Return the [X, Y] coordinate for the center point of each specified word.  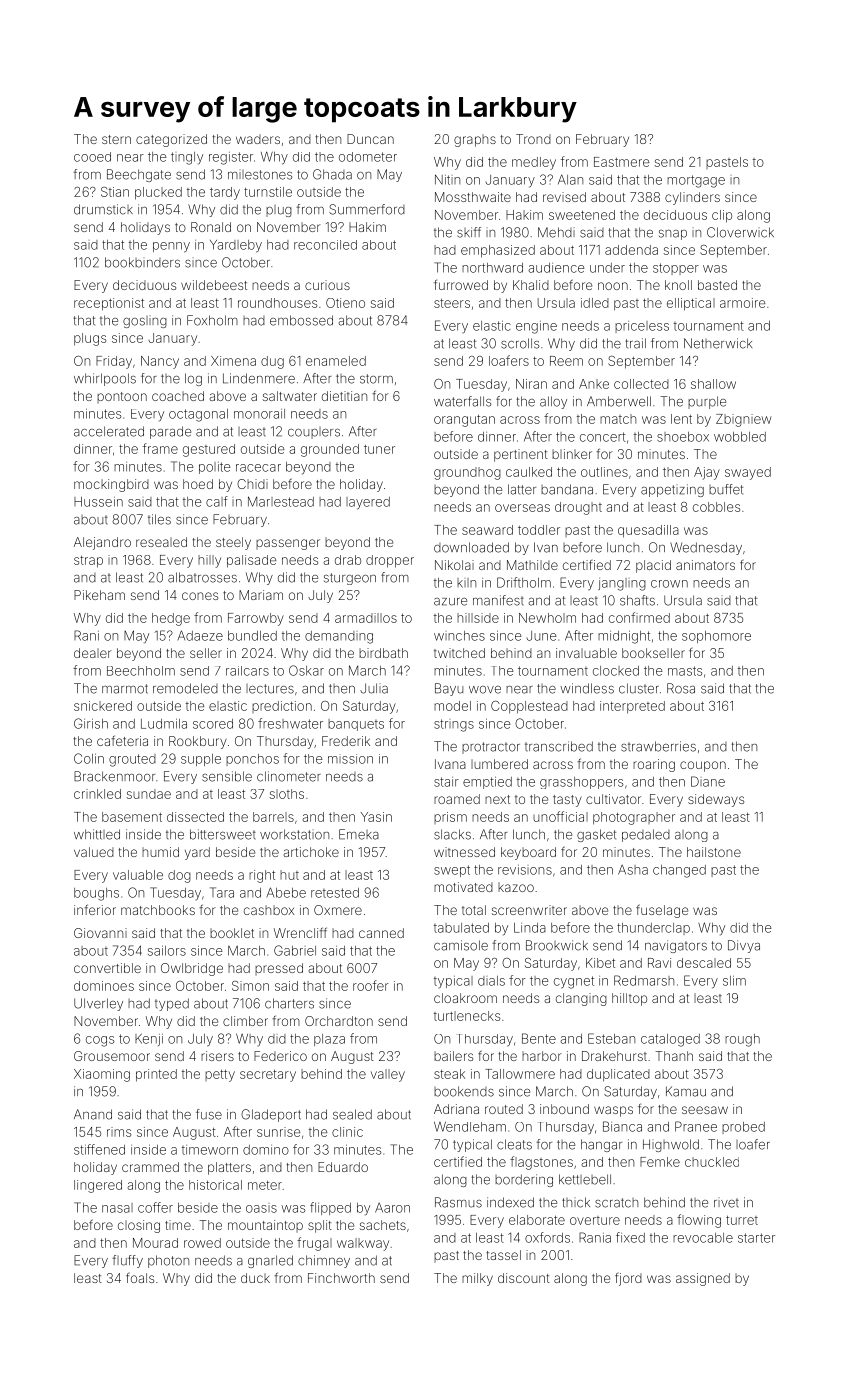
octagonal [198, 415]
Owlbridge [192, 969]
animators [705, 565]
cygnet [574, 982]
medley [534, 163]
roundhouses [277, 303]
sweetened [582, 215]
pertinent [521, 455]
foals [140, 1278]
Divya [744, 946]
